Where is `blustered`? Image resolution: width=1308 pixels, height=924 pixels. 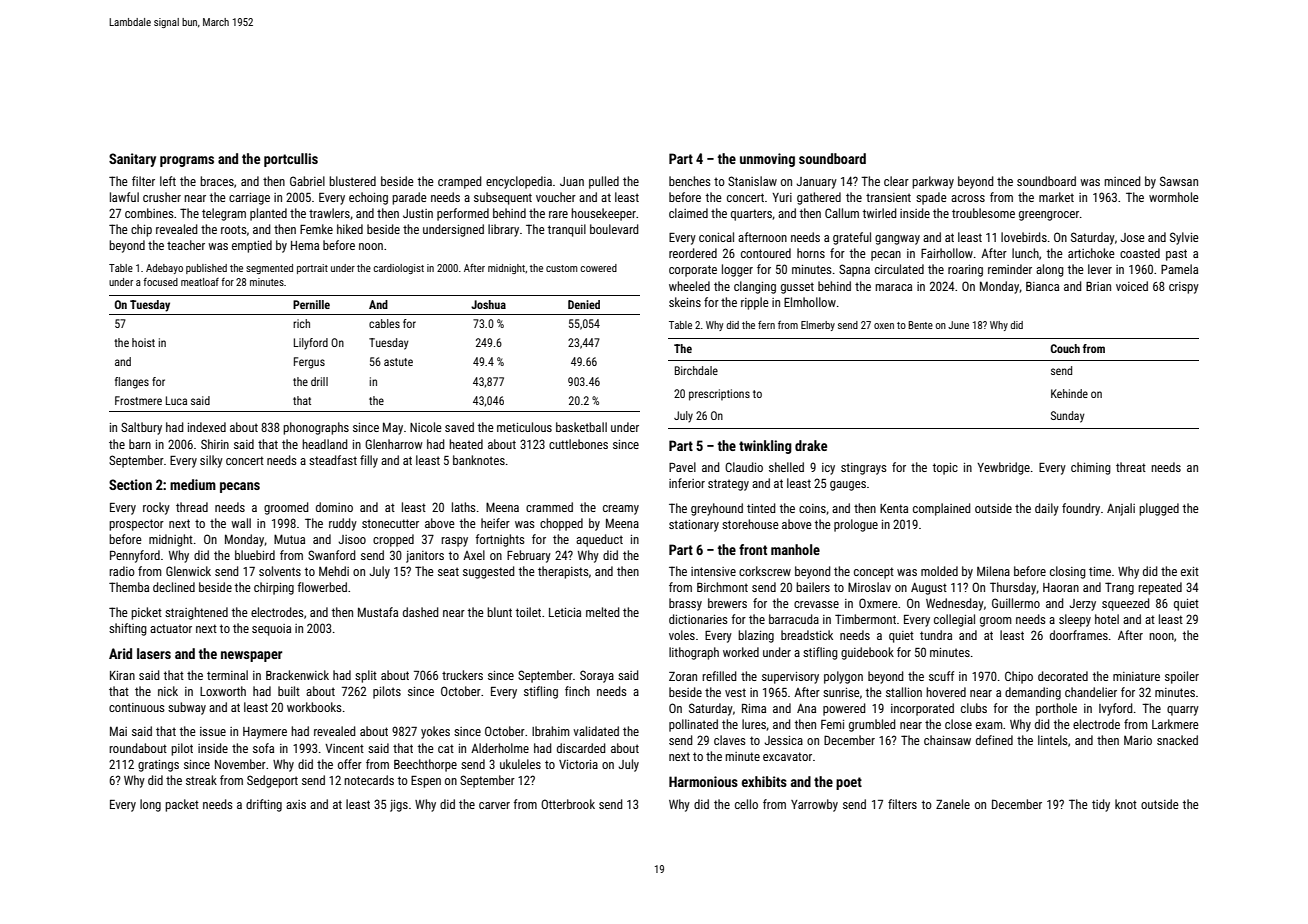 blustered is located at coordinates (352, 181).
